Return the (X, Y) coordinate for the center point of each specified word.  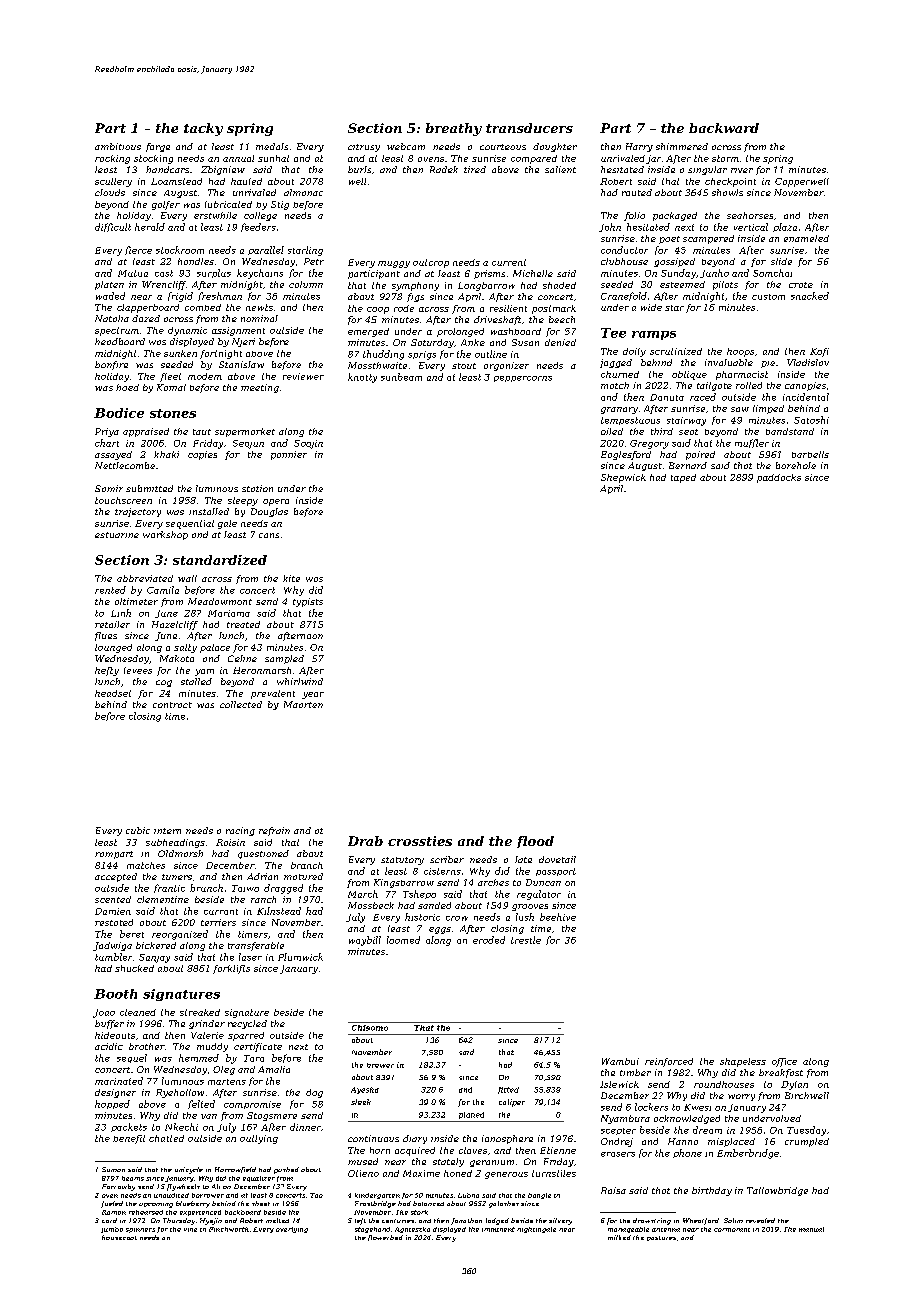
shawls (727, 192)
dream (707, 1130)
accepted (116, 877)
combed (203, 307)
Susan (525, 342)
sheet (261, 1203)
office (784, 1062)
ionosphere (507, 1139)
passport (556, 872)
